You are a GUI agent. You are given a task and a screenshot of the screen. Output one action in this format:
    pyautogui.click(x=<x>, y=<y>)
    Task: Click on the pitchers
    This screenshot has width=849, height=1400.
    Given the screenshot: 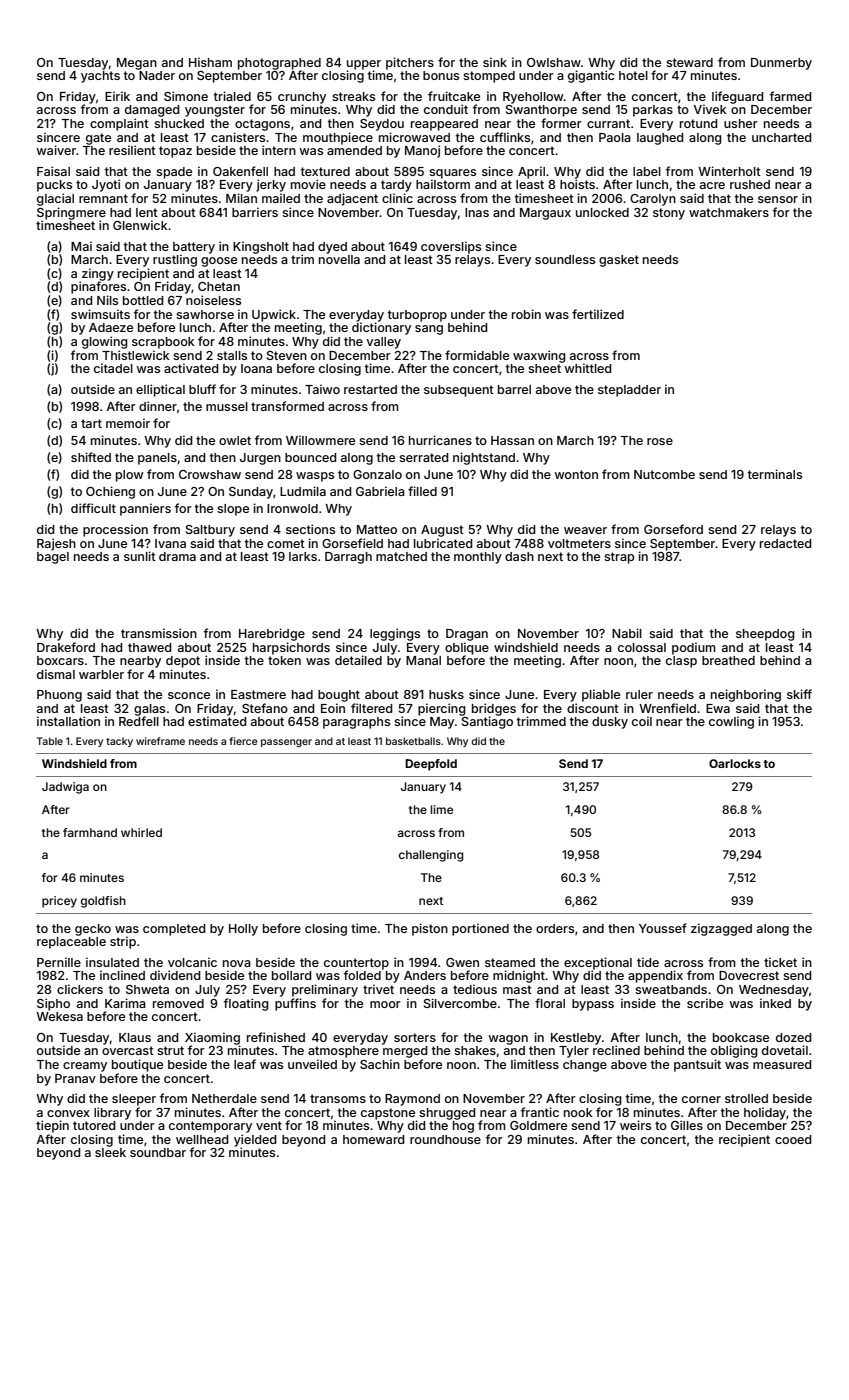 What is the action you would take?
    pyautogui.click(x=410, y=63)
